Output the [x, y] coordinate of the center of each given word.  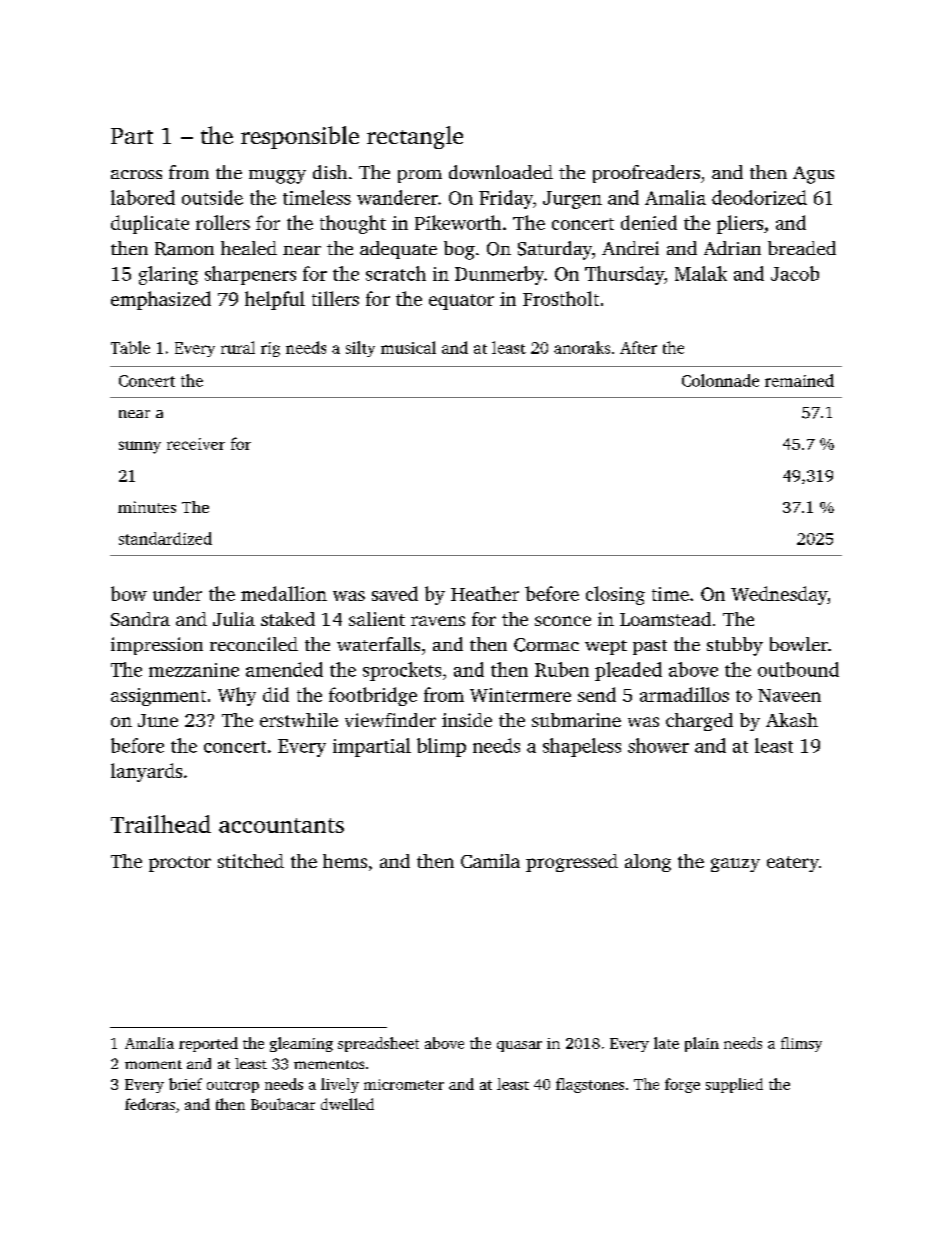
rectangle [415, 137]
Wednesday [779, 595]
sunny [140, 447]
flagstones [590, 1085]
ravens [438, 621]
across [136, 174]
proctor [180, 864]
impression [157, 646]
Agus [813, 175]
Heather [485, 593]
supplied [734, 1085]
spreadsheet [378, 1044]
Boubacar [283, 1104]
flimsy [801, 1044]
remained [799, 380]
